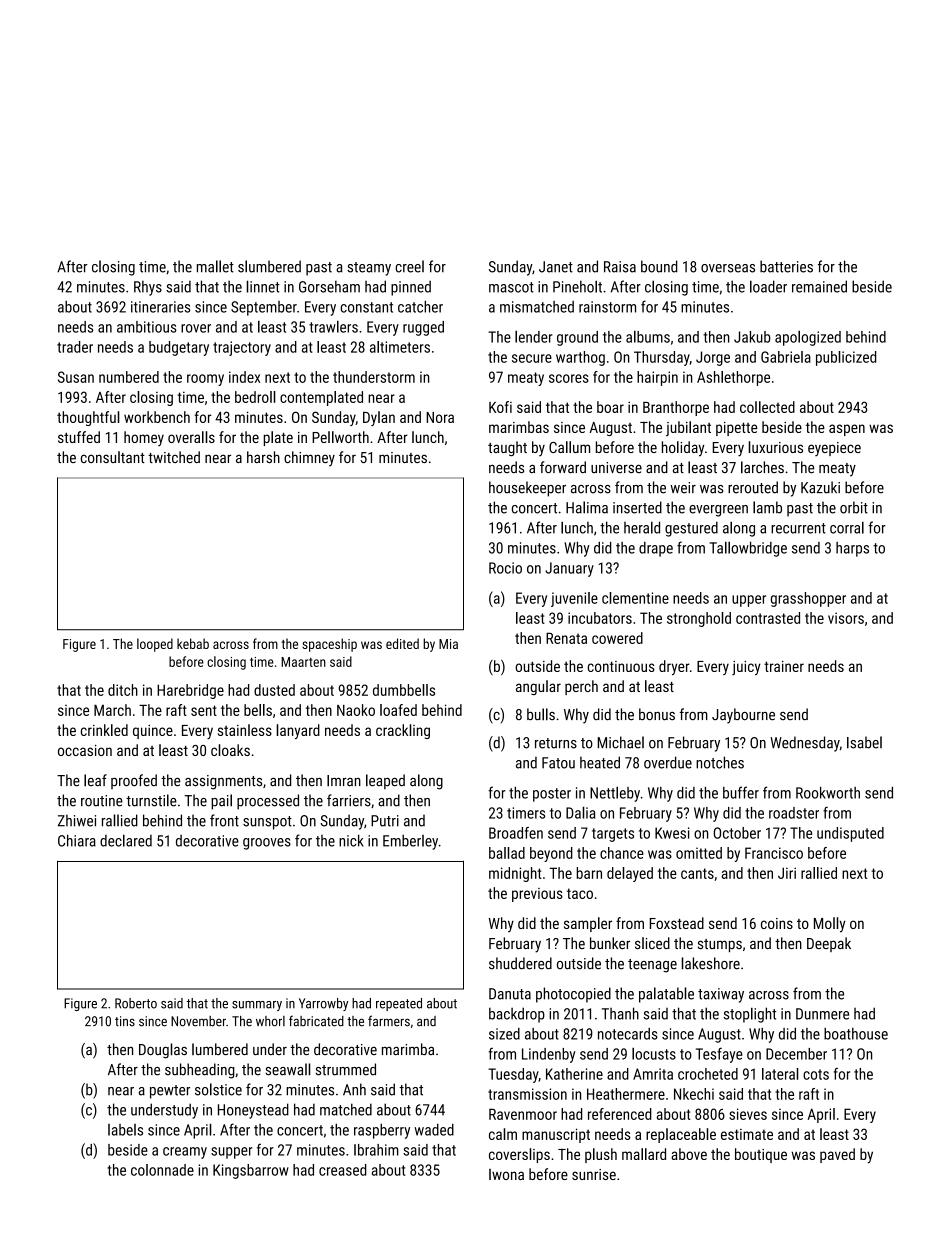 Image resolution: width=952 pixels, height=1233 pixels. What do you see at coordinates (125, 1130) in the screenshot?
I see `labels` at bounding box center [125, 1130].
